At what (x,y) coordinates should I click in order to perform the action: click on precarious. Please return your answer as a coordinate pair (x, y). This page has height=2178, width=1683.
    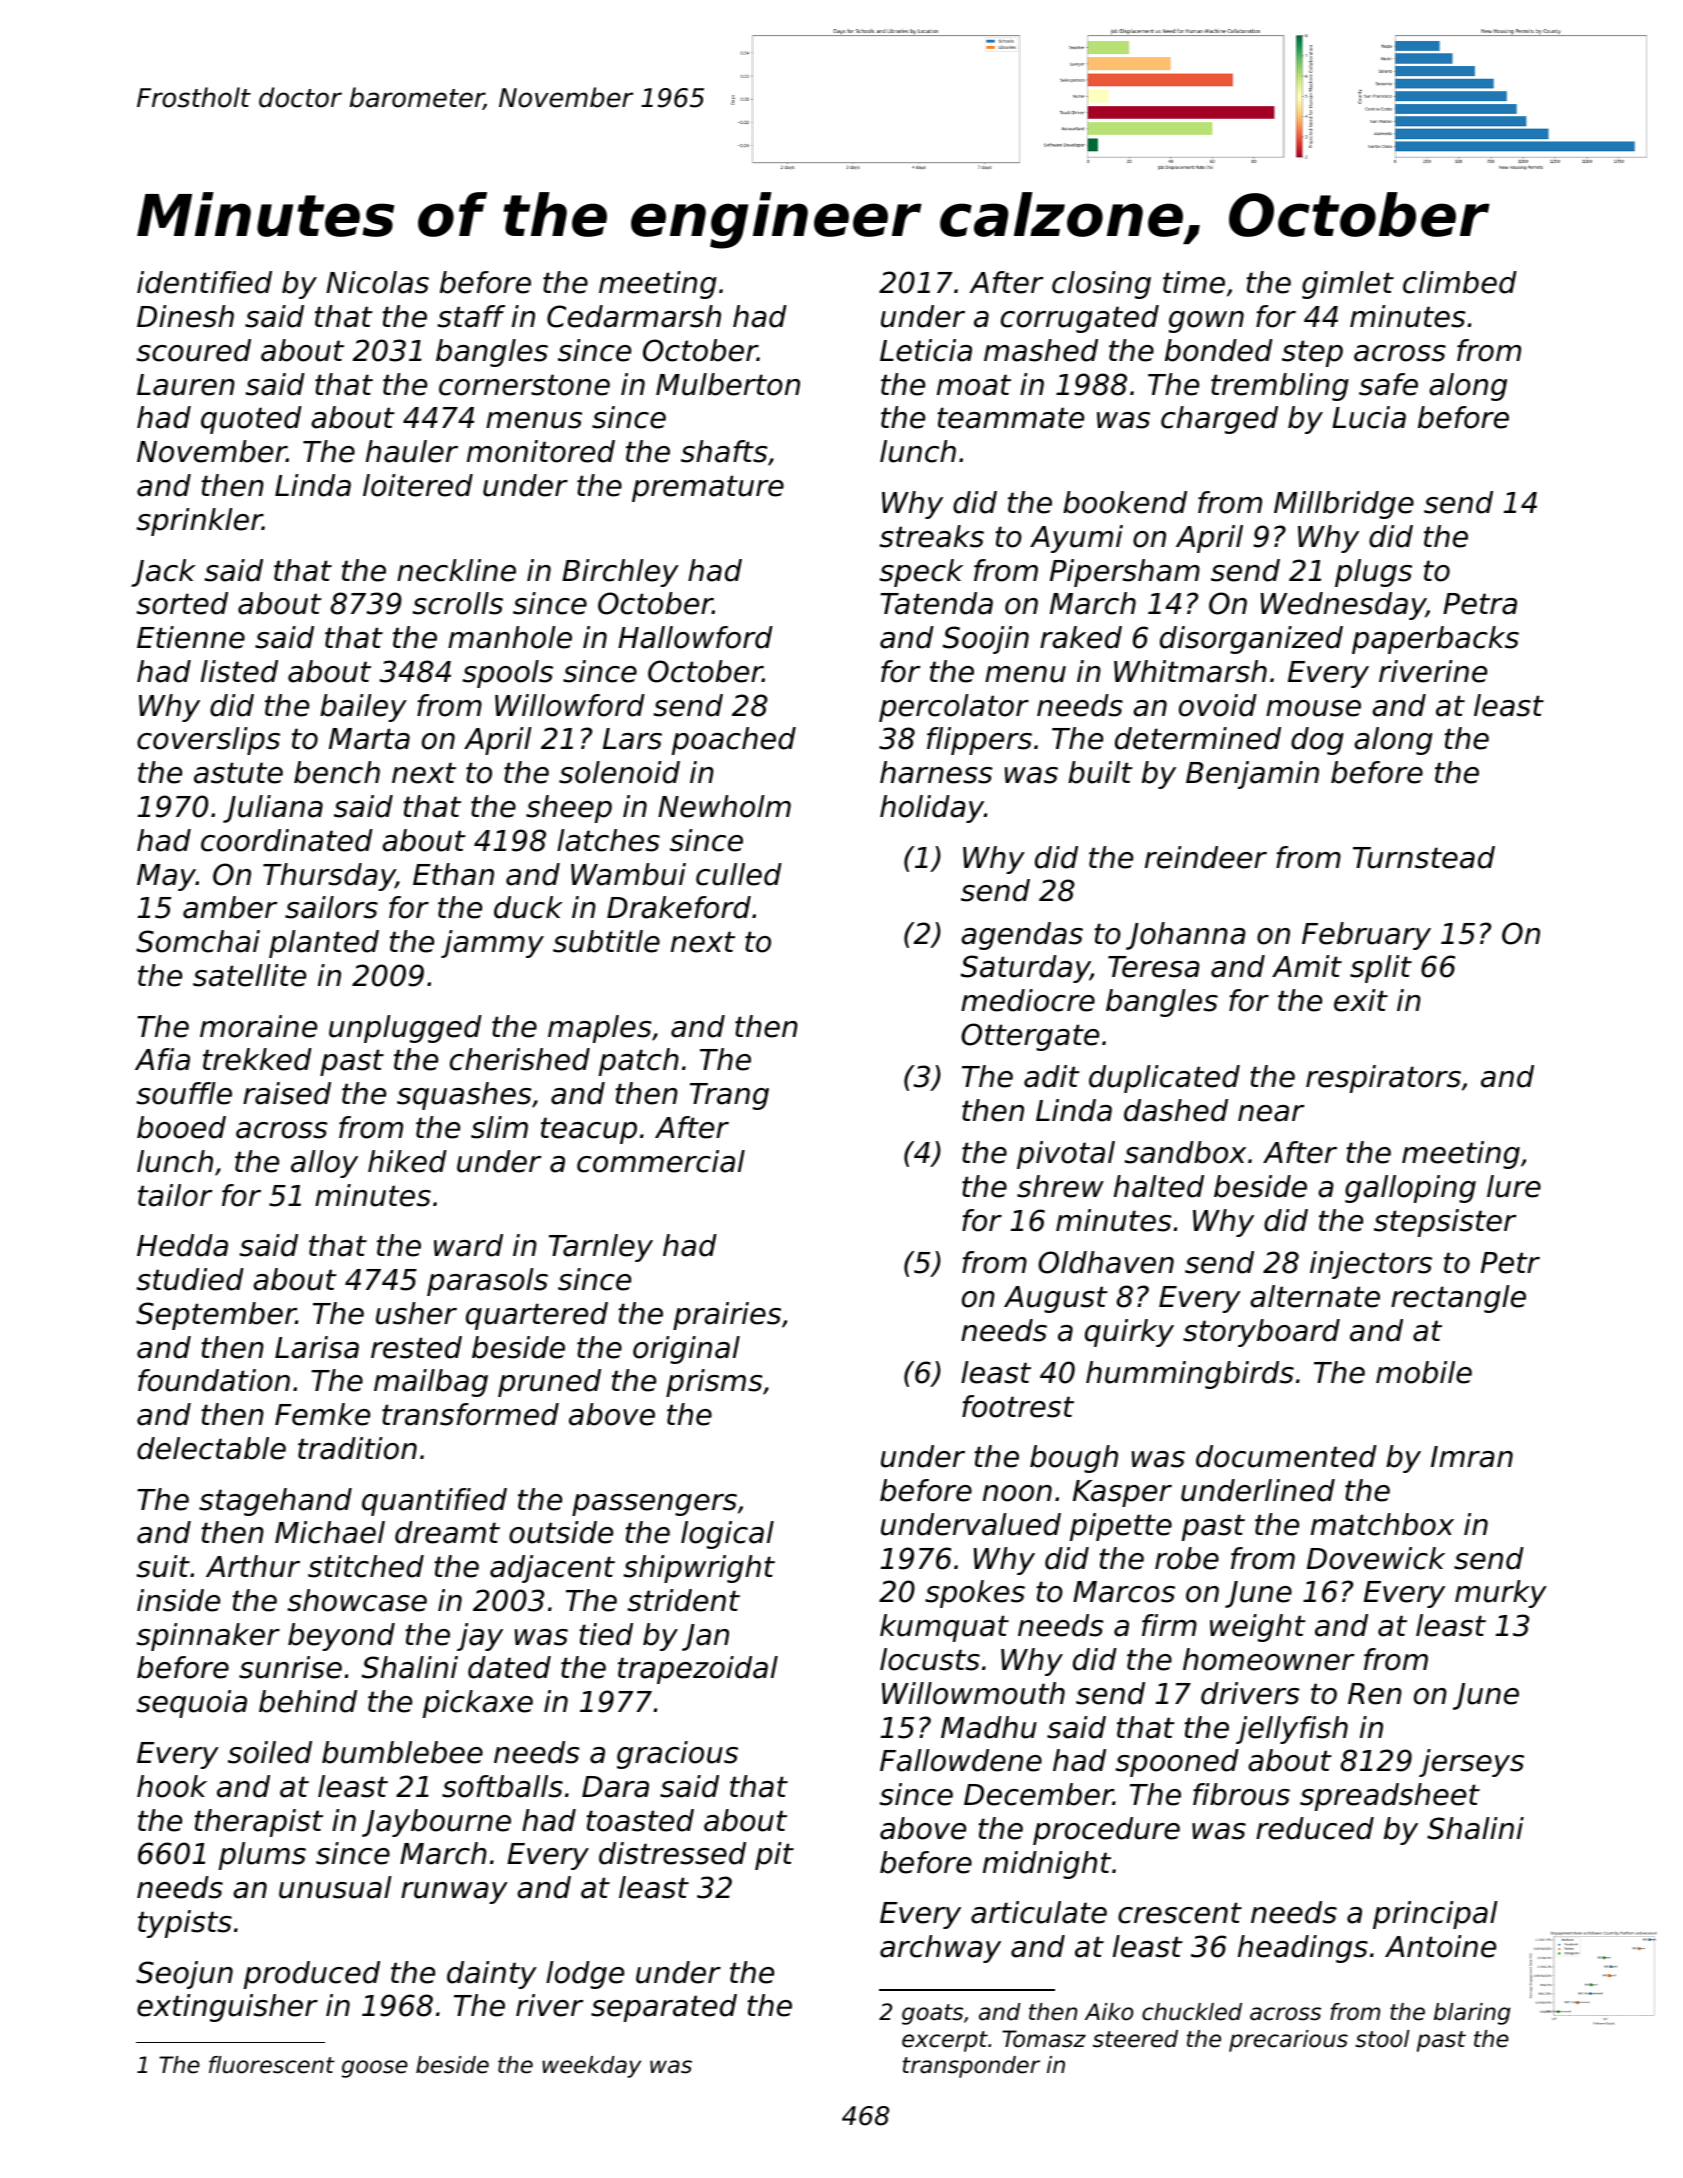
    Looking at the image, I should click on (1288, 2041).
